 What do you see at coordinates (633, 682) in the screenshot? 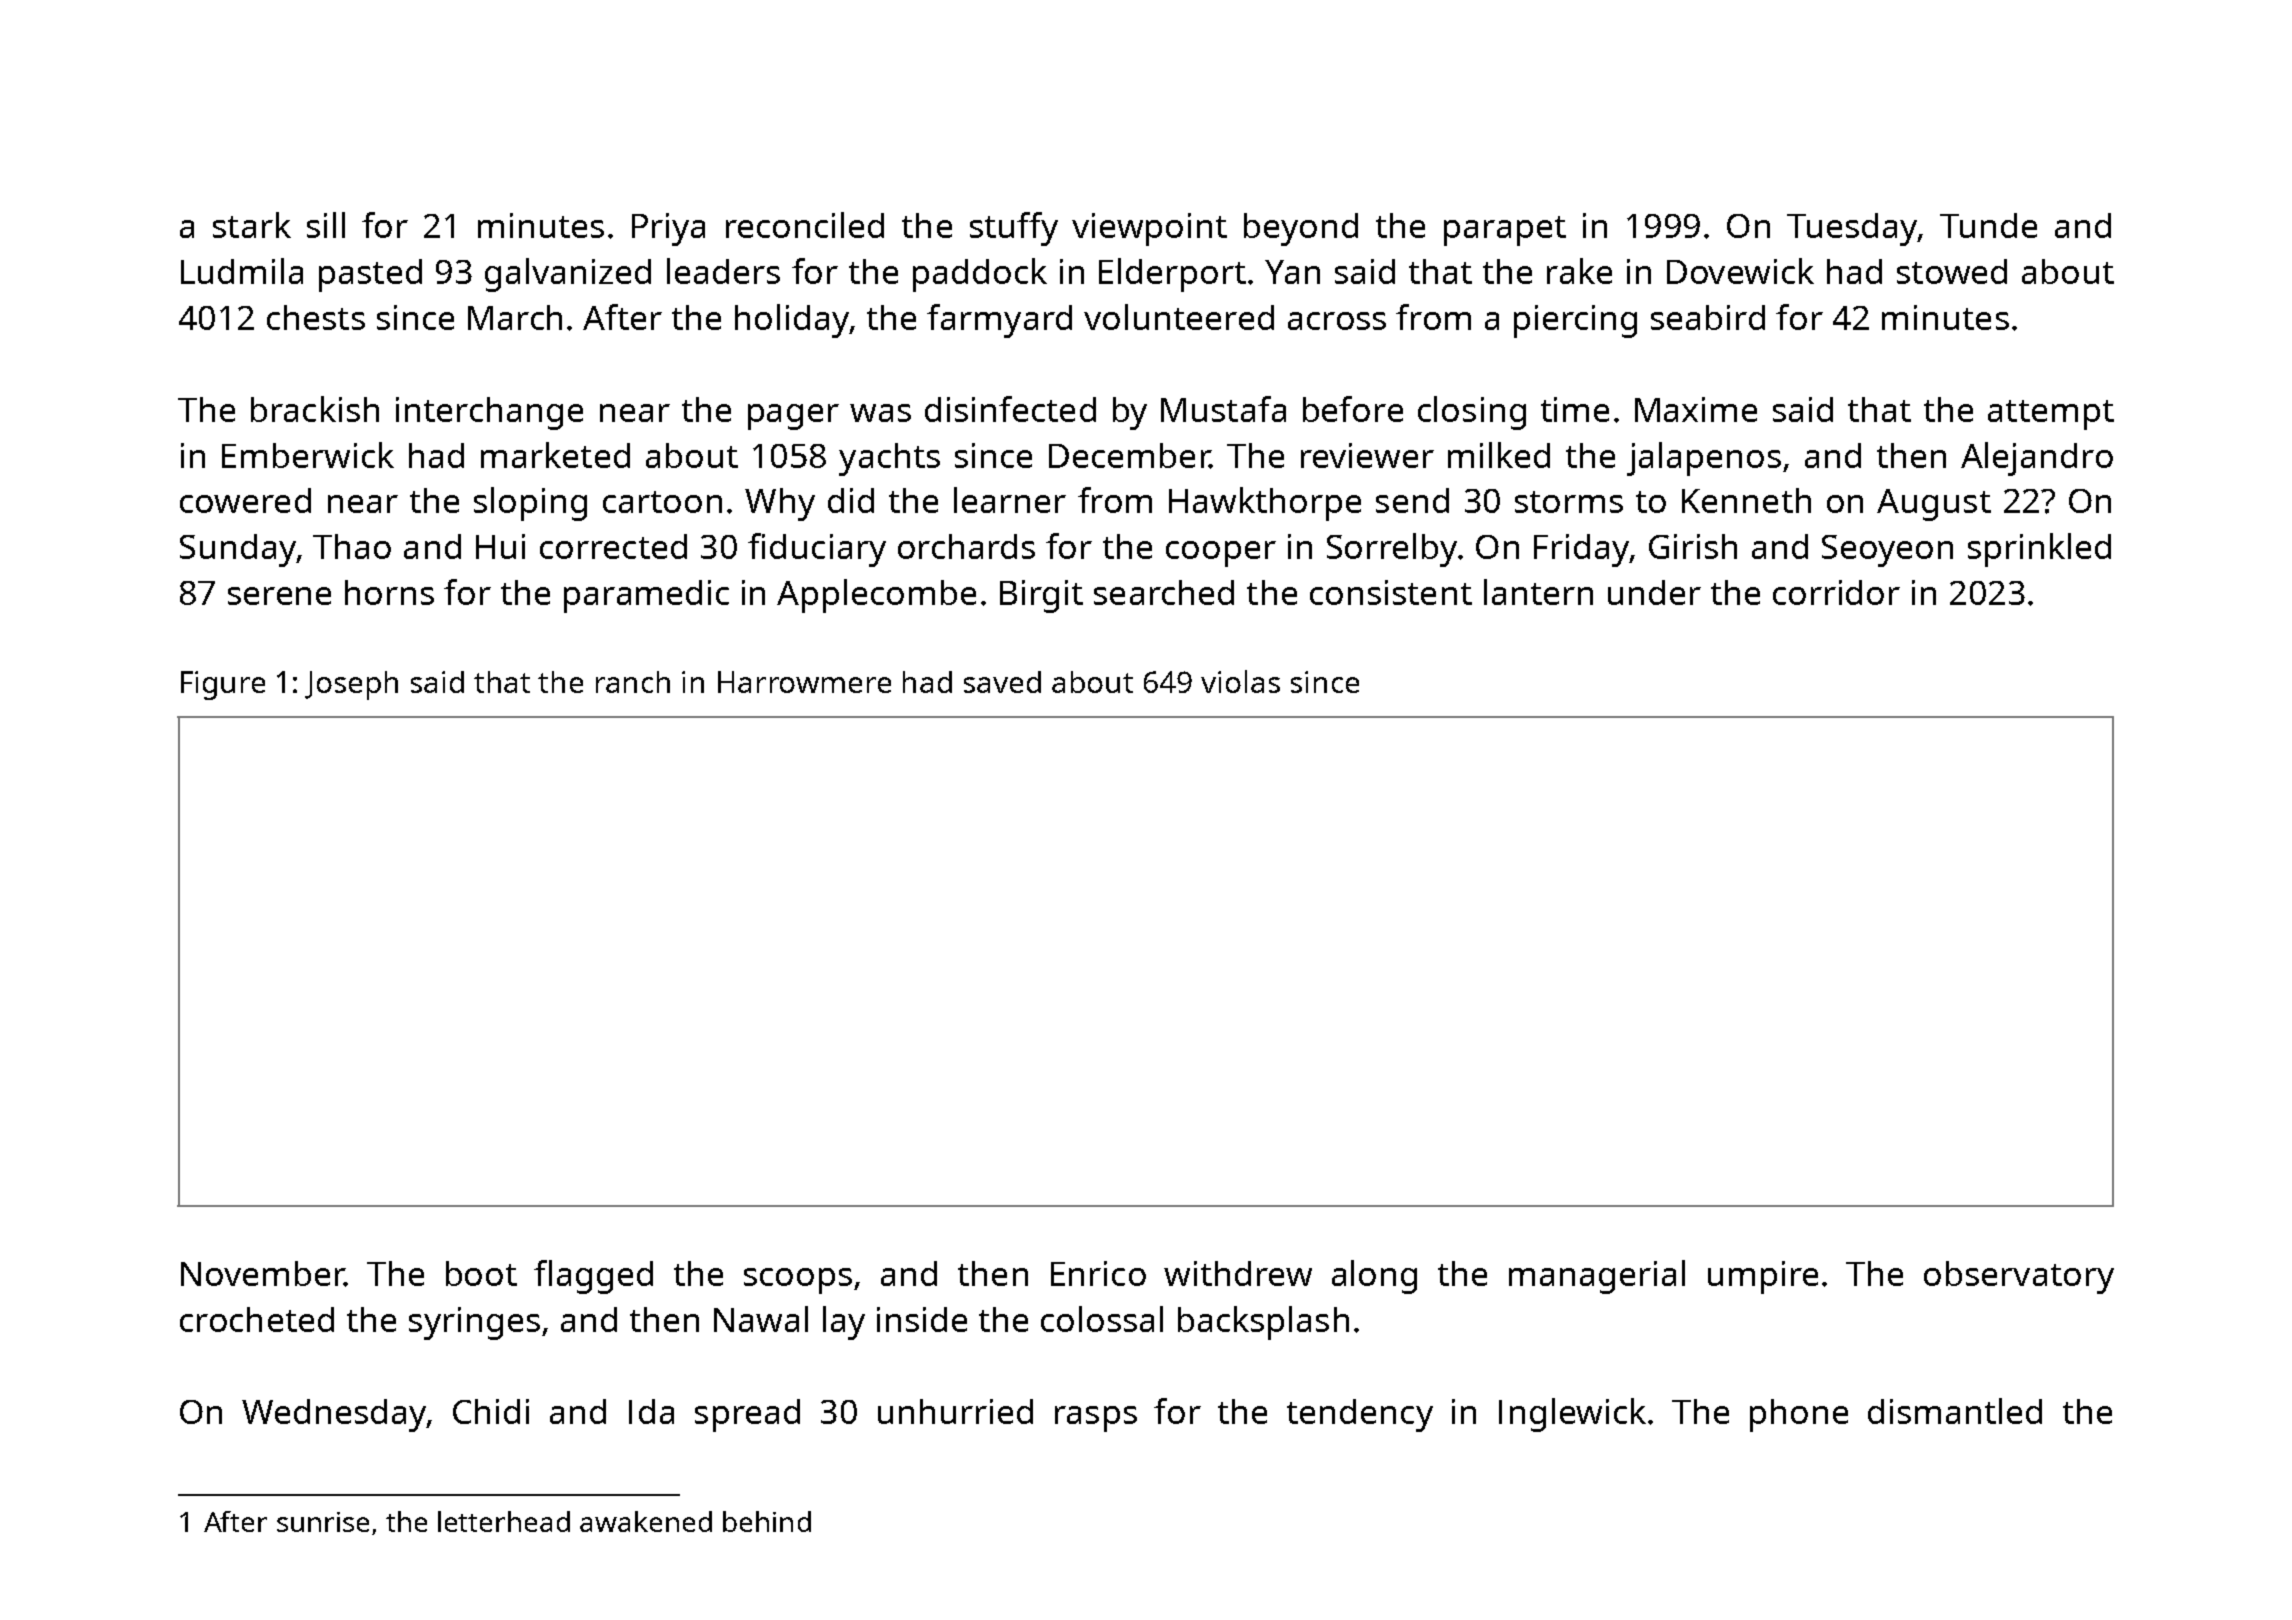
I see `ranch` at bounding box center [633, 682].
